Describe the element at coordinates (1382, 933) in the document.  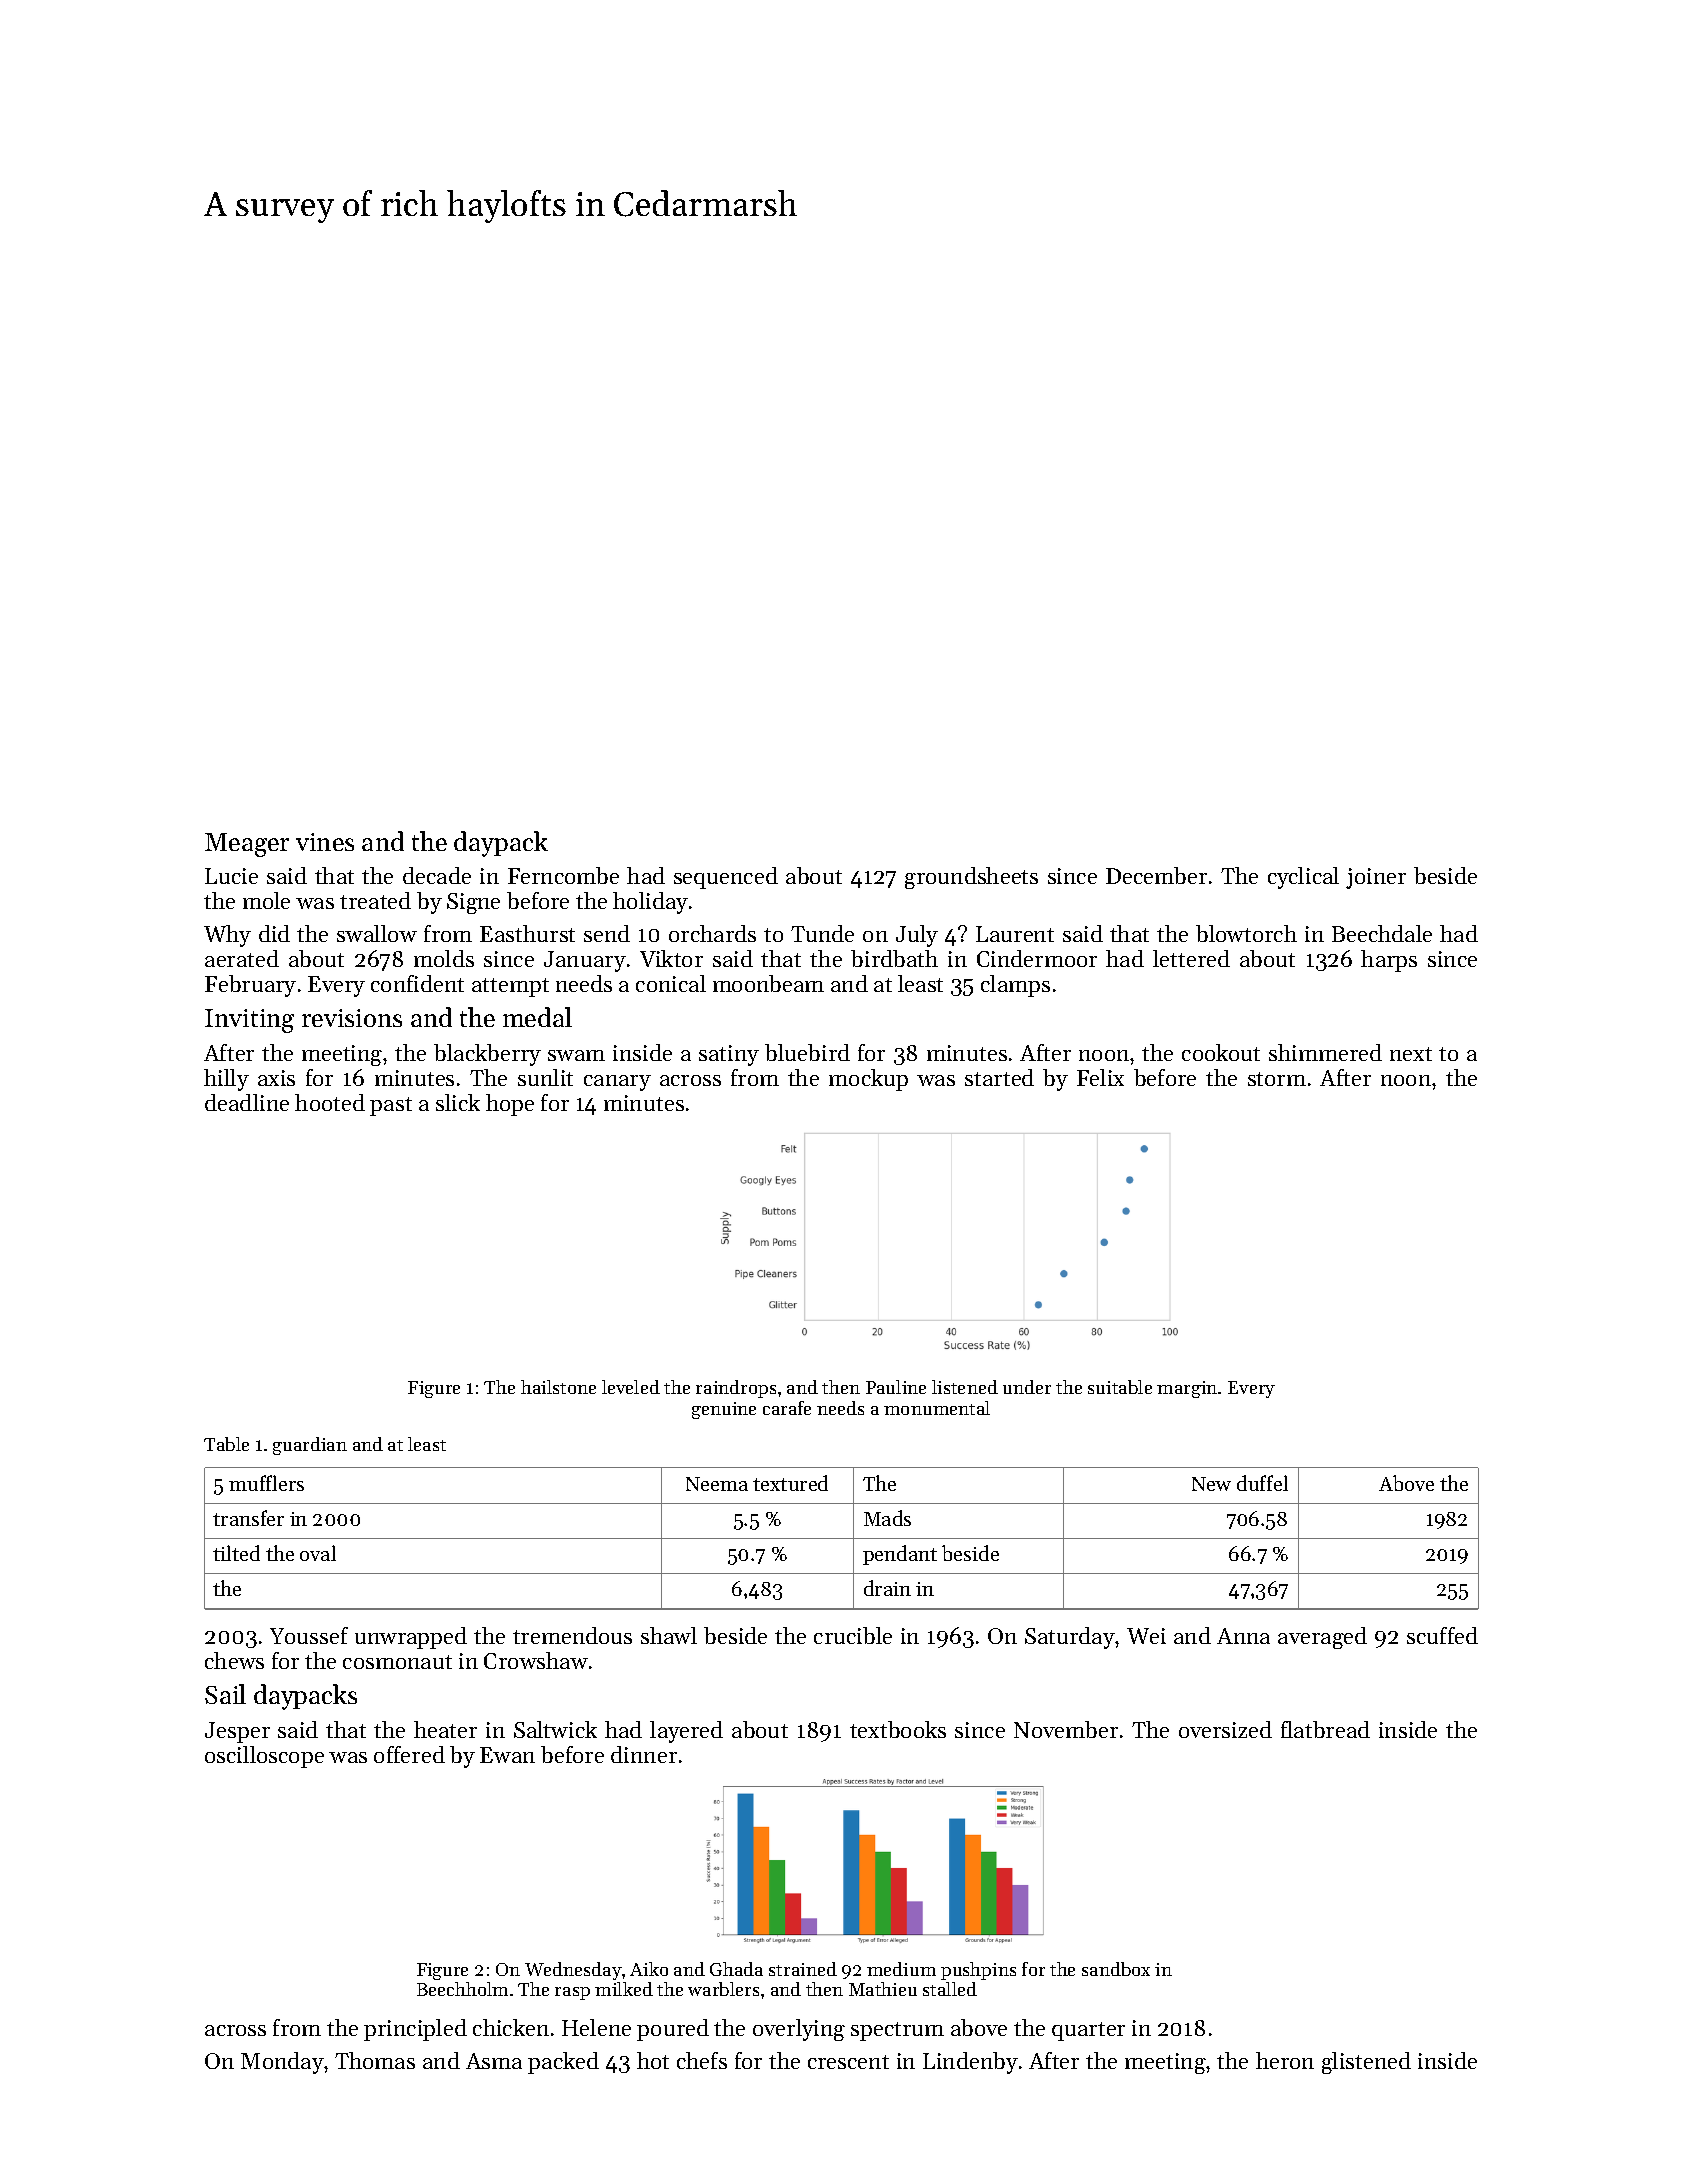
I see `Beechdale` at that location.
